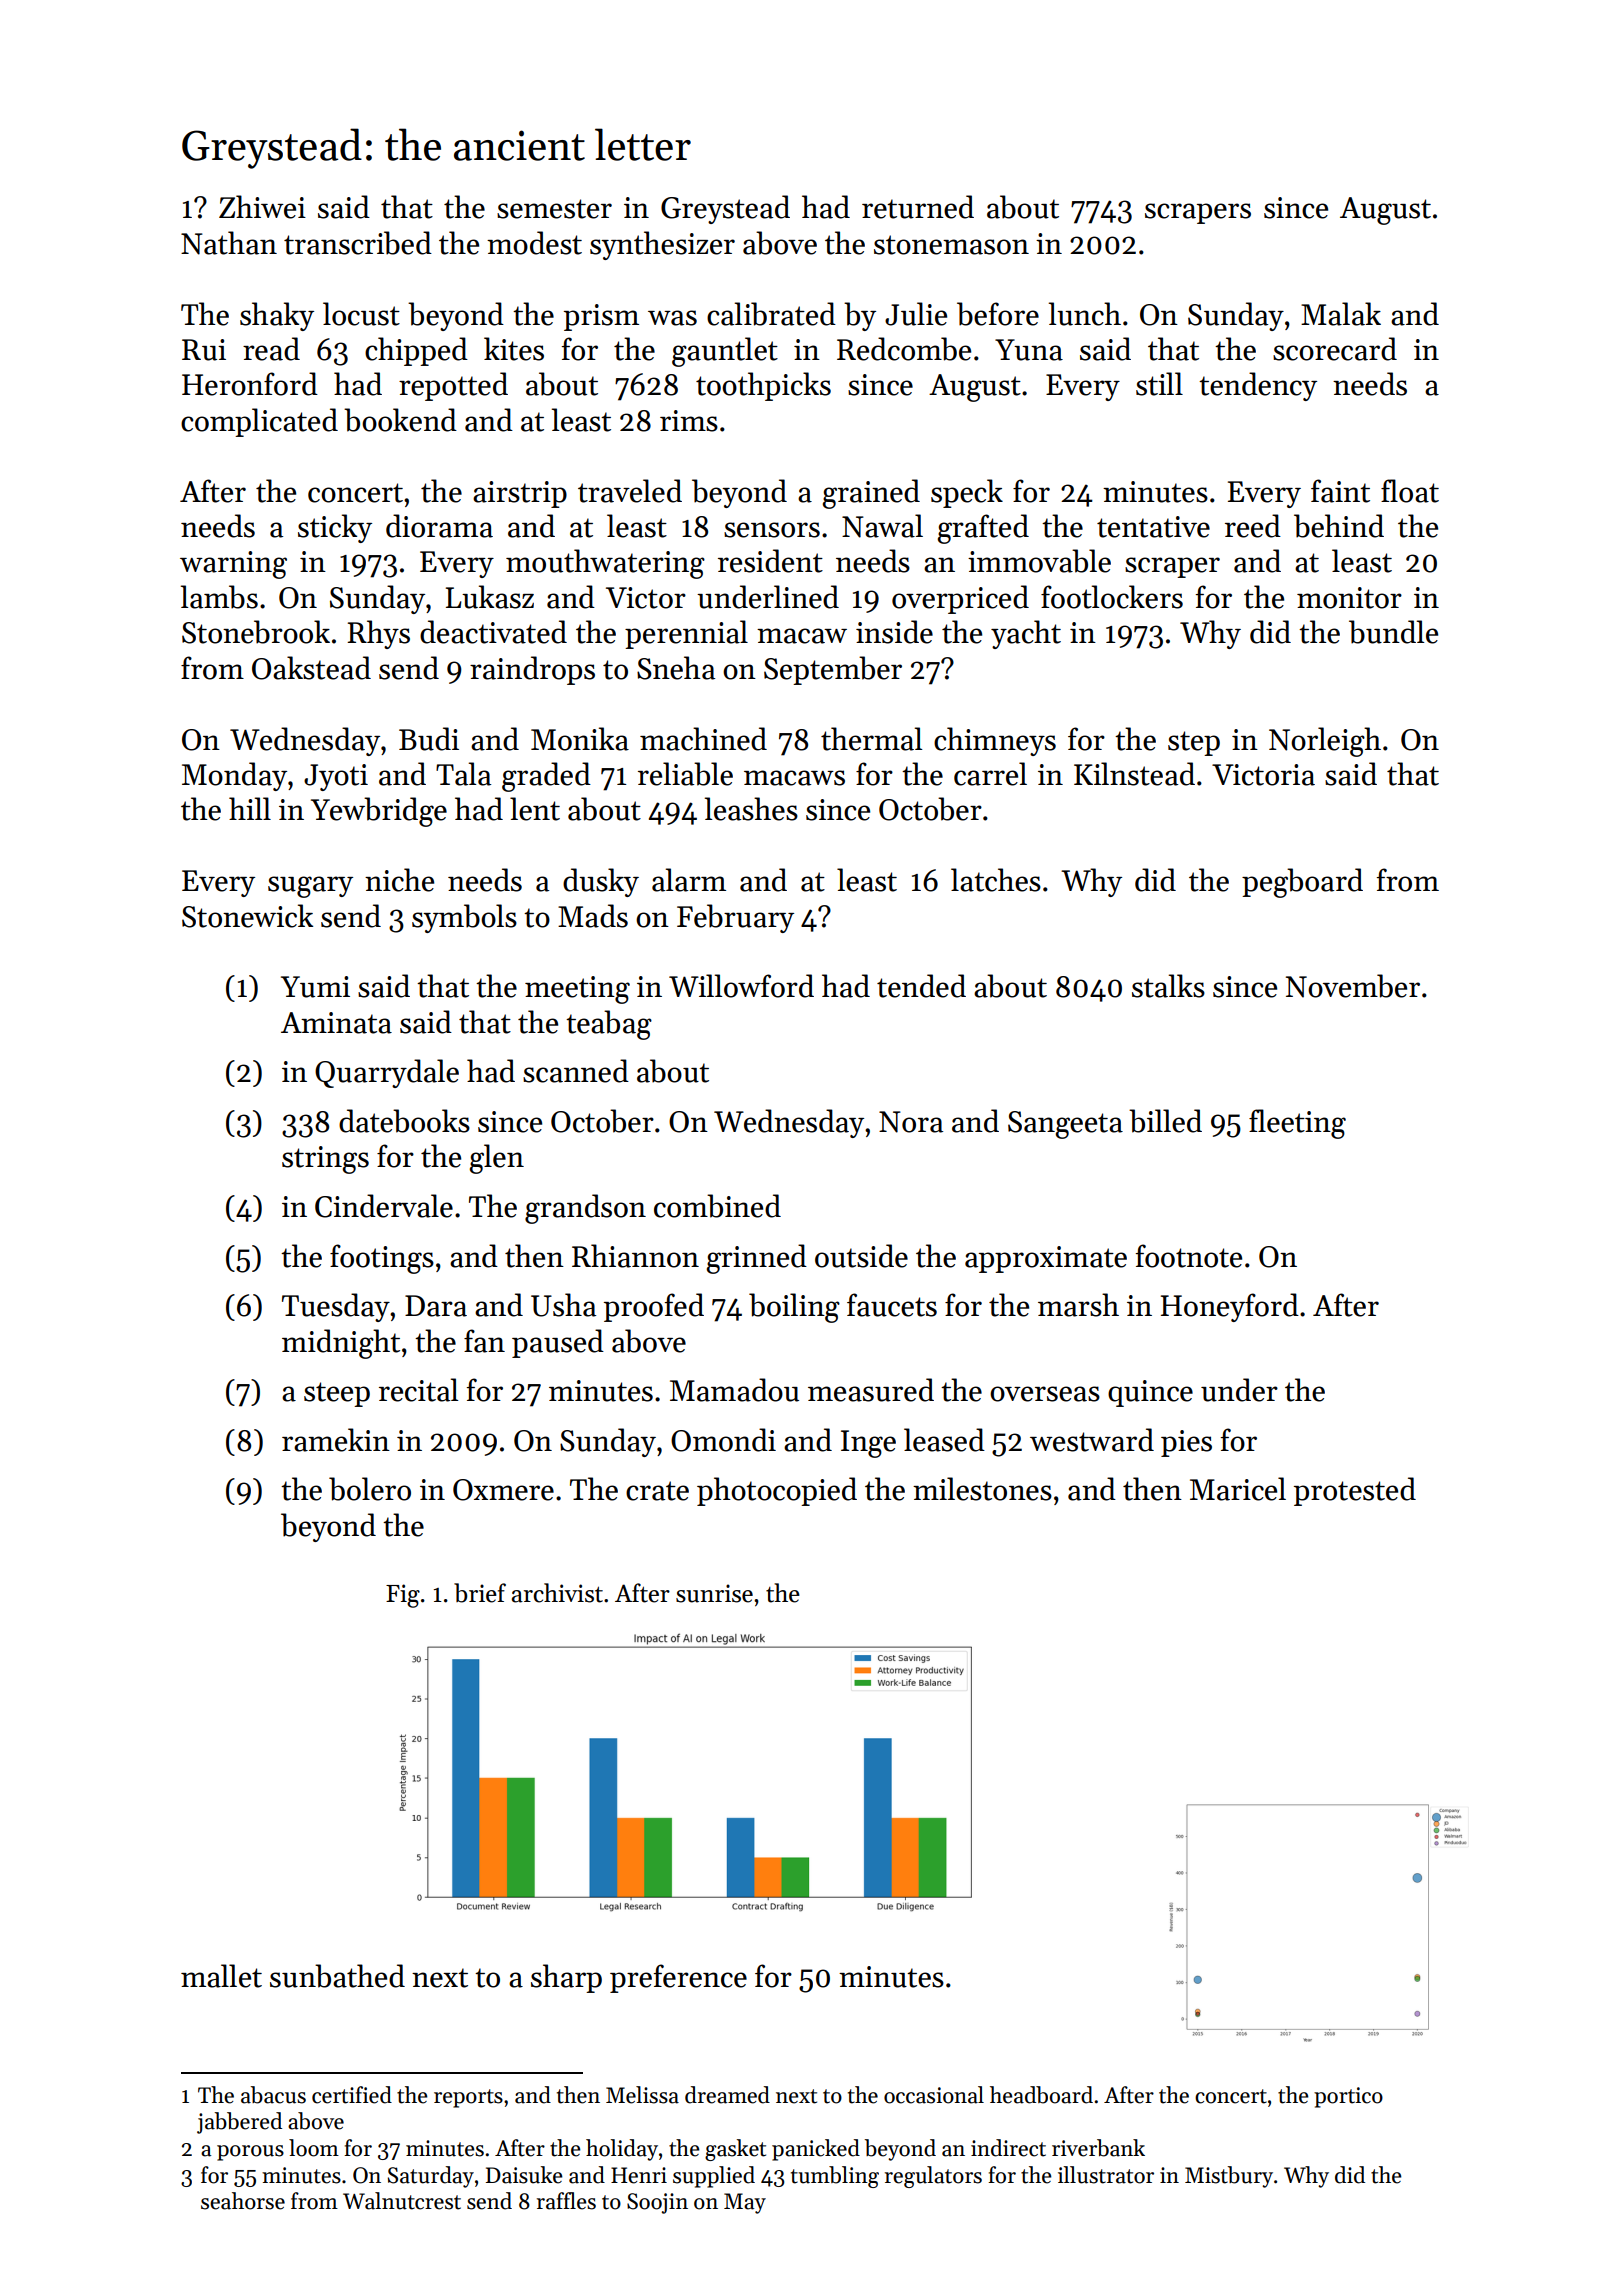 Image resolution: width=1620 pixels, height=2292 pixels. I want to click on grained, so click(871, 494).
